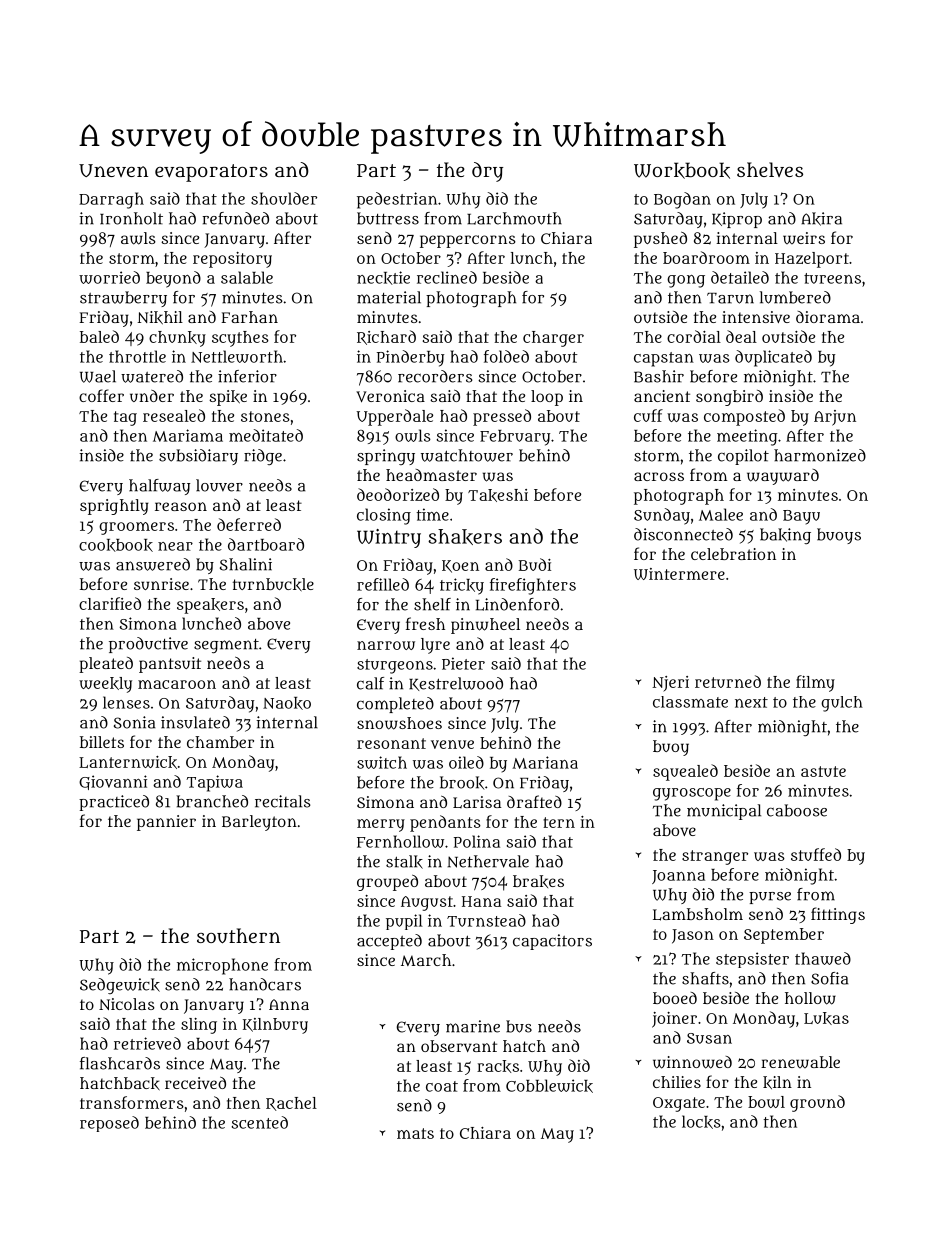 Image resolution: width=952 pixels, height=1233 pixels. What do you see at coordinates (247, 376) in the document?
I see `inferior` at bounding box center [247, 376].
